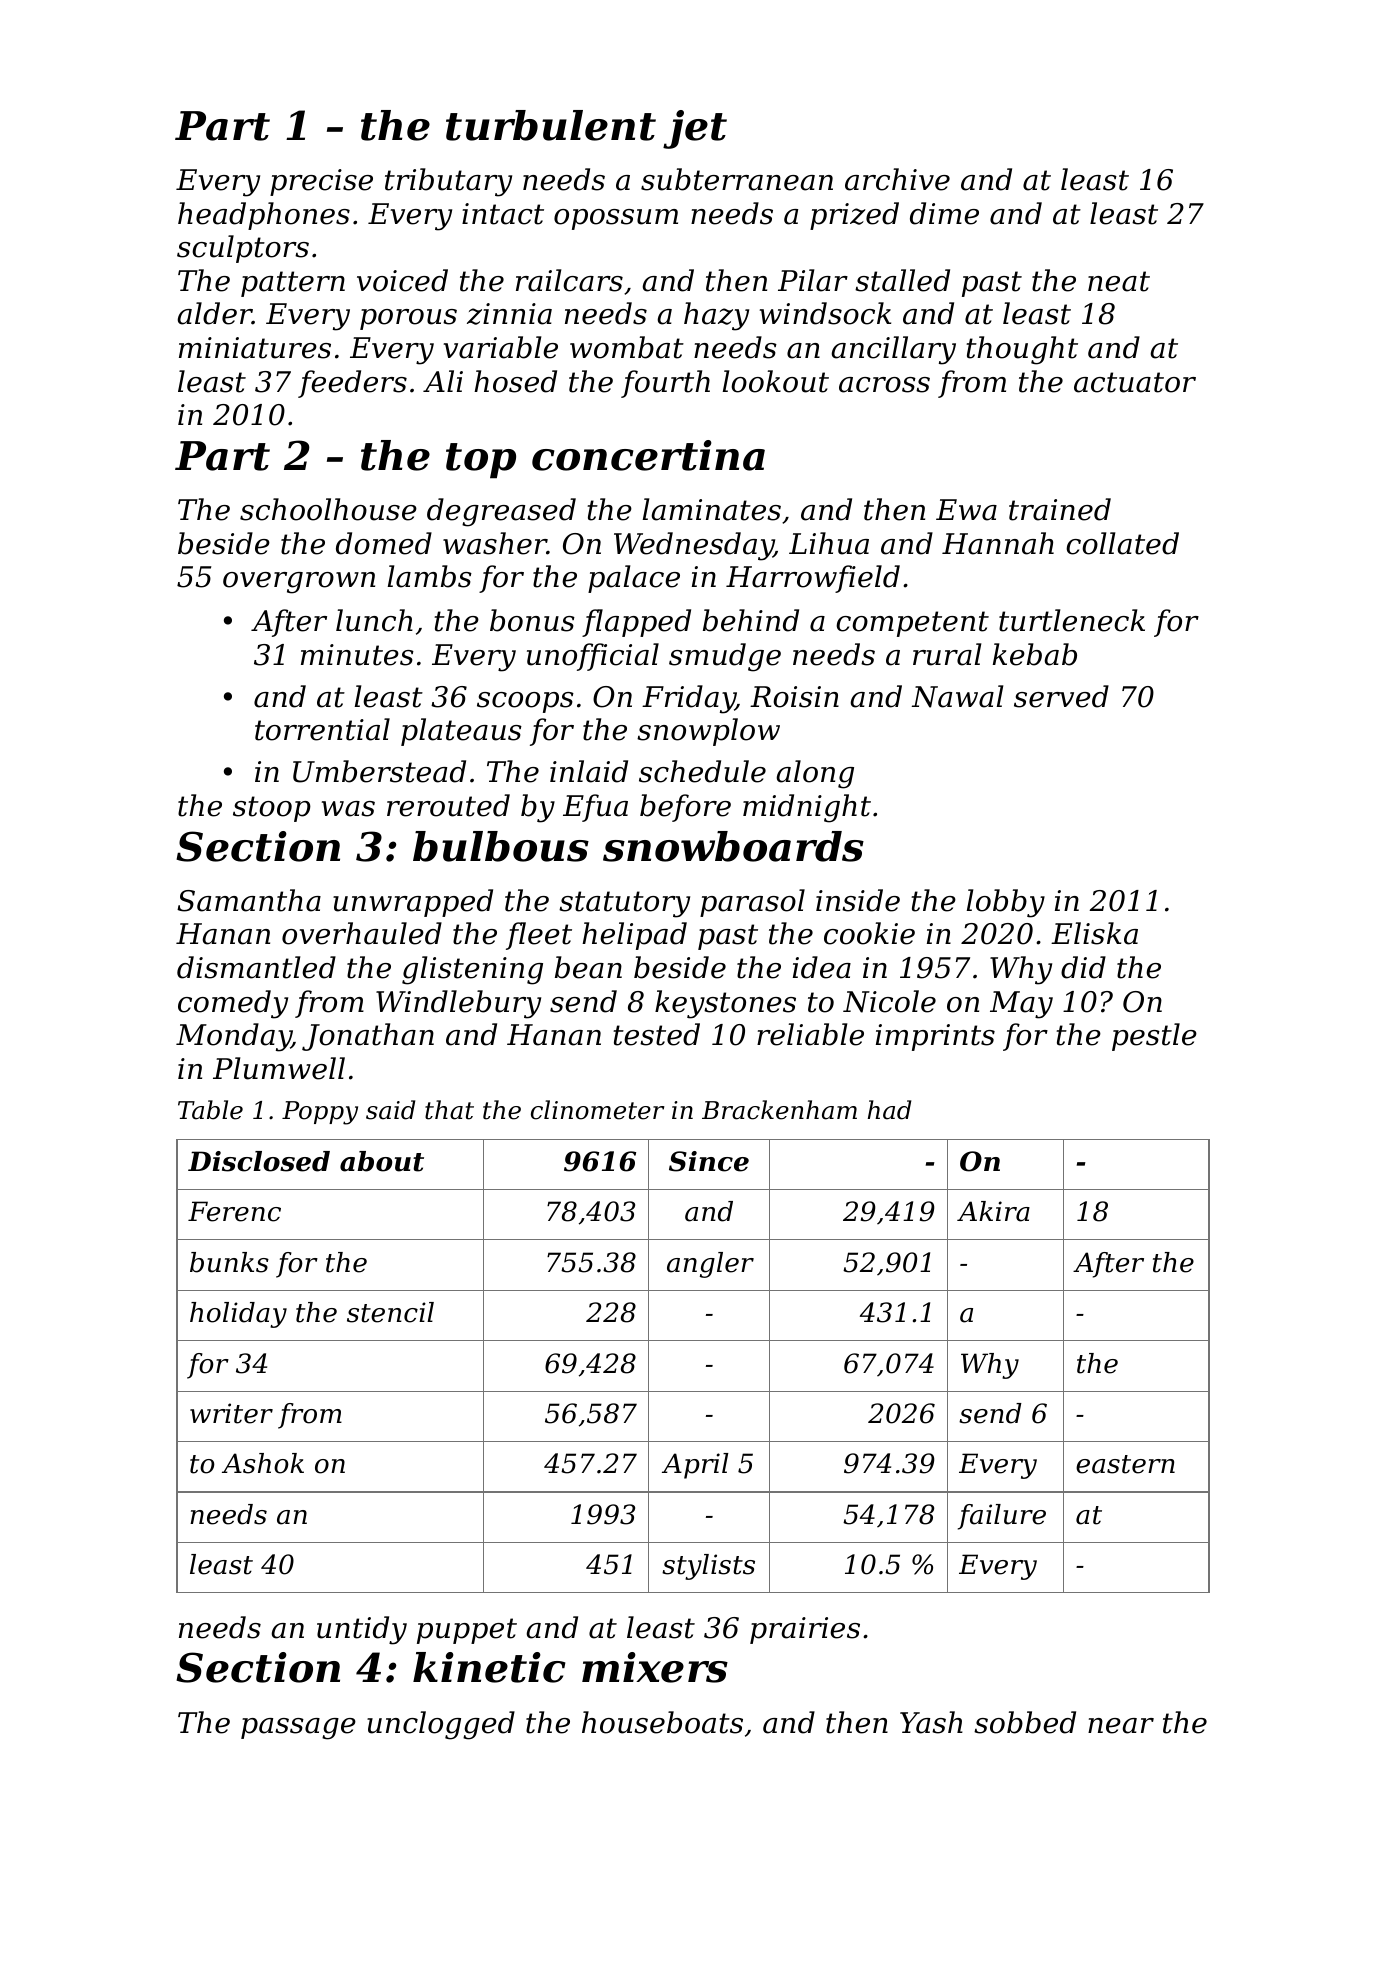  I want to click on passage, so click(298, 1729).
